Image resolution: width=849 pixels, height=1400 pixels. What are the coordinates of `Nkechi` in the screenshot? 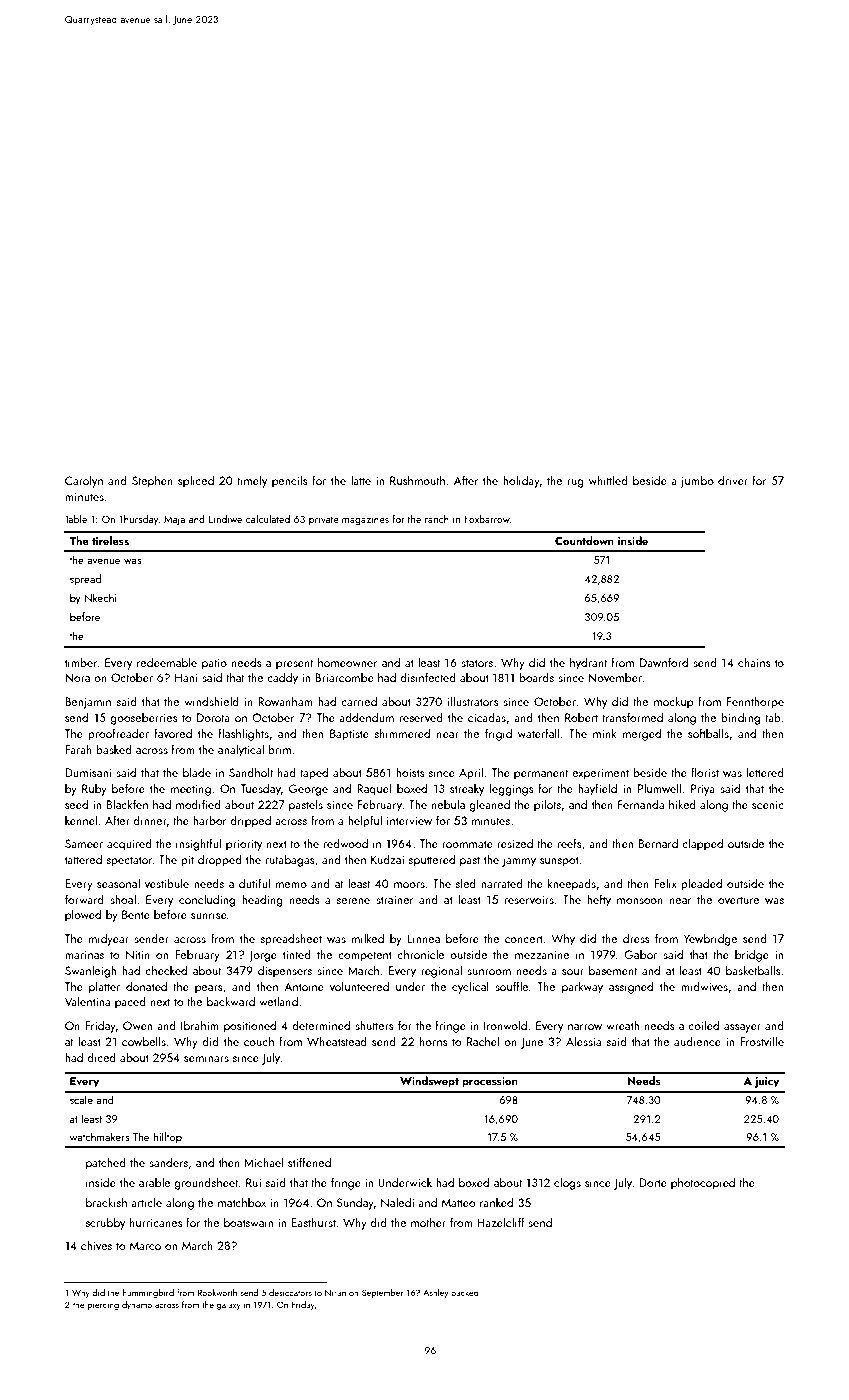 It's located at (101, 597).
